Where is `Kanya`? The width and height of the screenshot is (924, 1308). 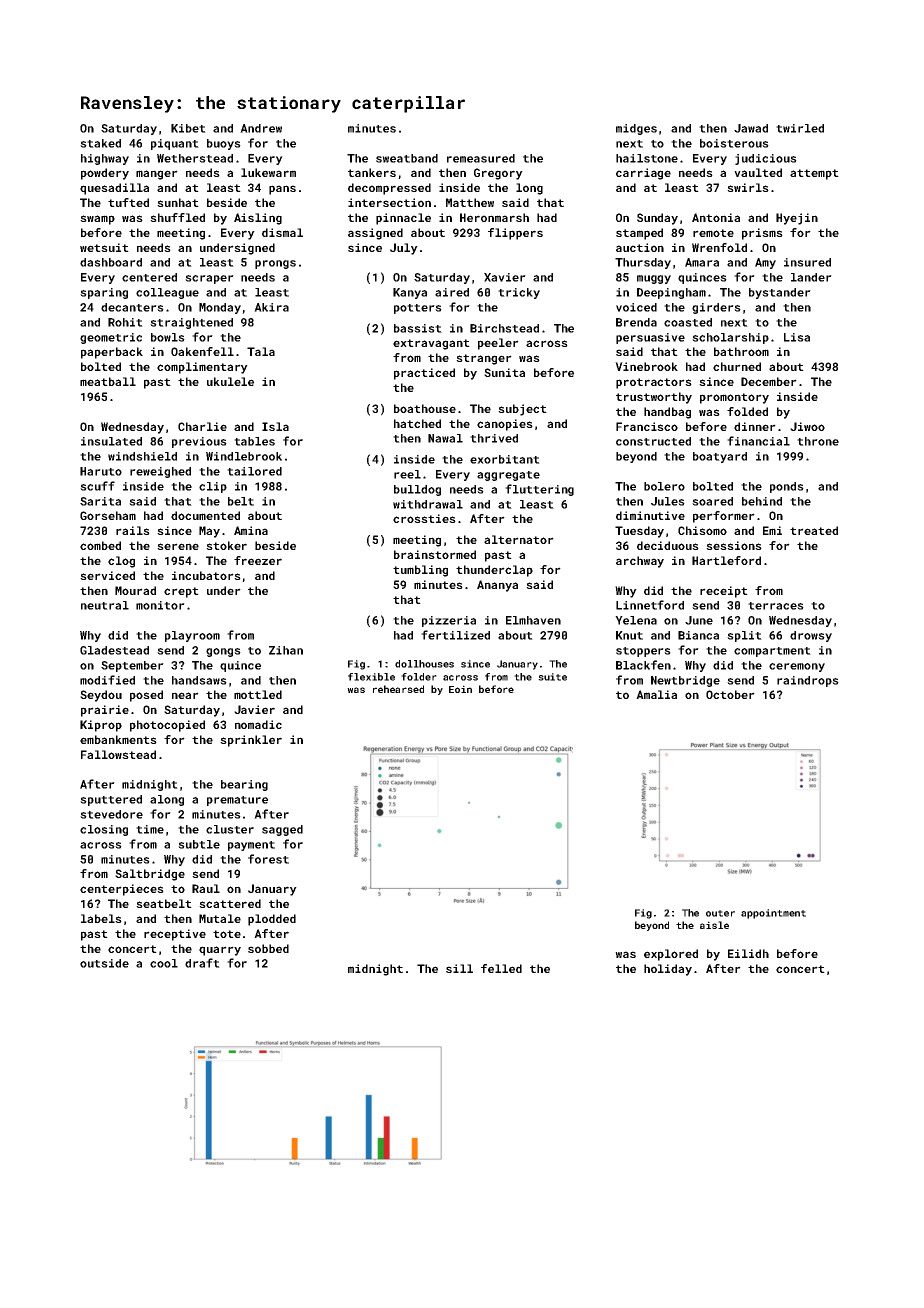 Kanya is located at coordinates (410, 293).
